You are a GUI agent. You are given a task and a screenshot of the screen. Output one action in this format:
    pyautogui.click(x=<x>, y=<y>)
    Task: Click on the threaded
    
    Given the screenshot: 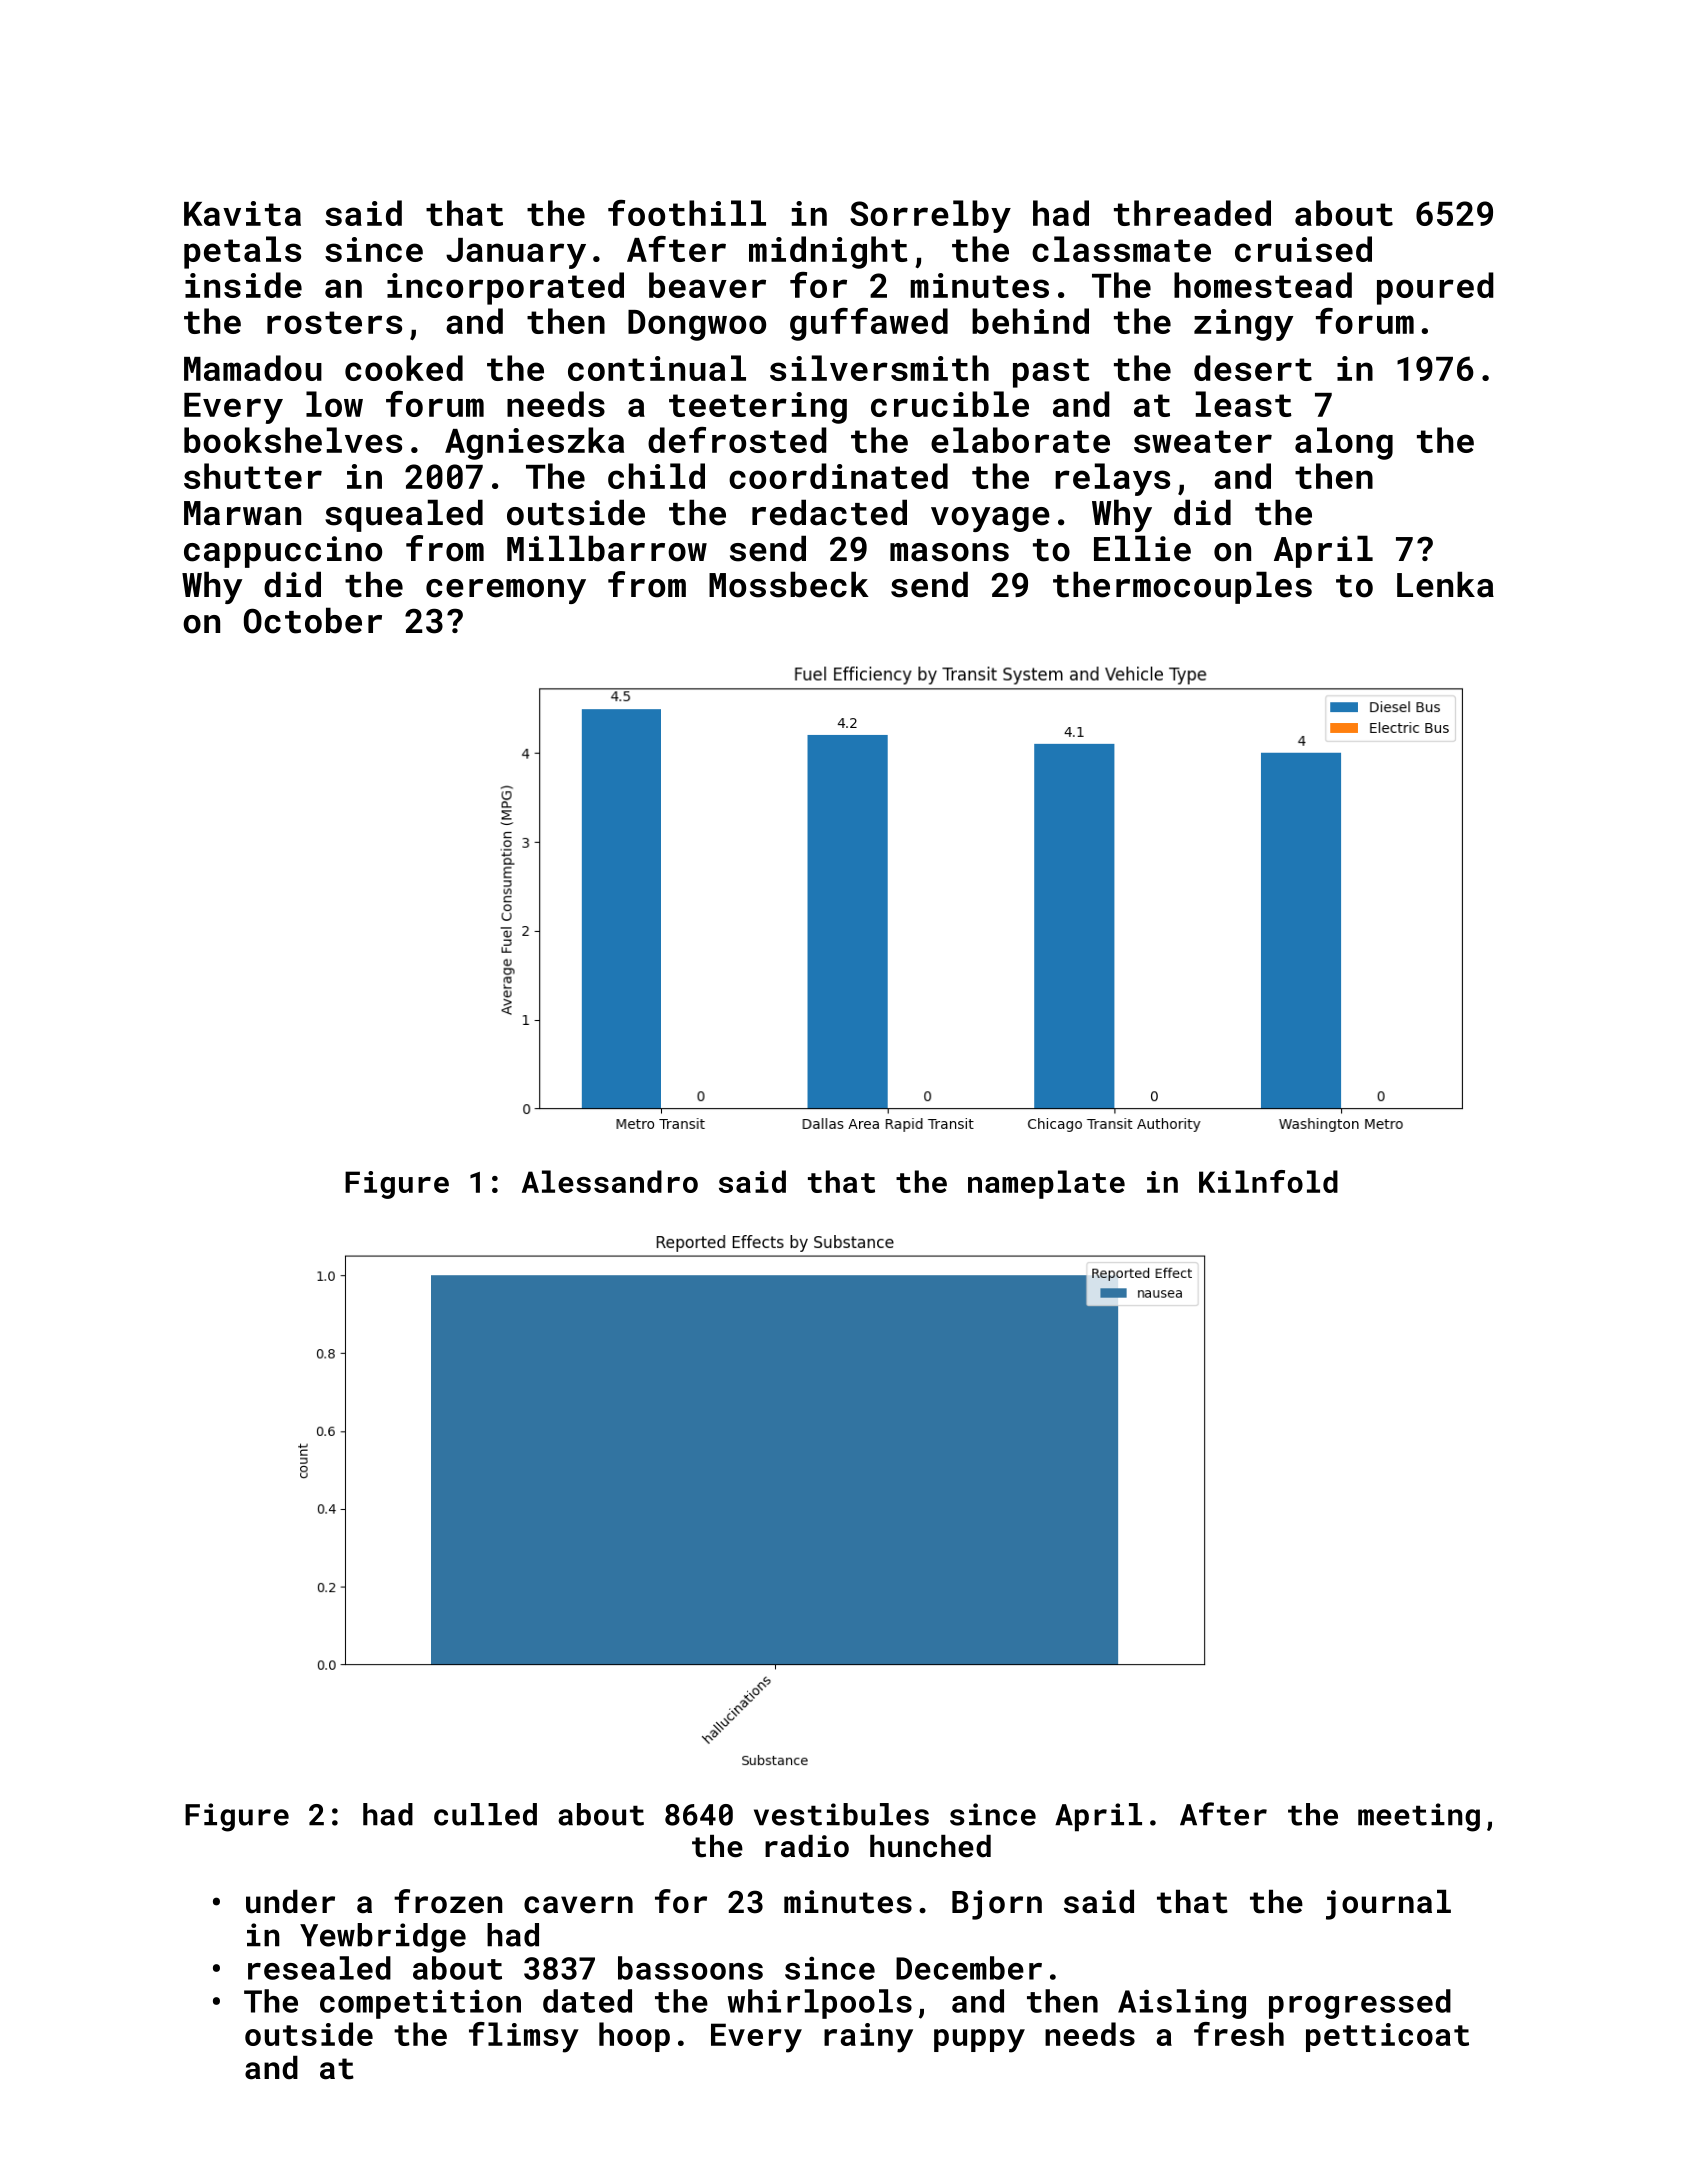 What is the action you would take?
    pyautogui.click(x=1192, y=213)
